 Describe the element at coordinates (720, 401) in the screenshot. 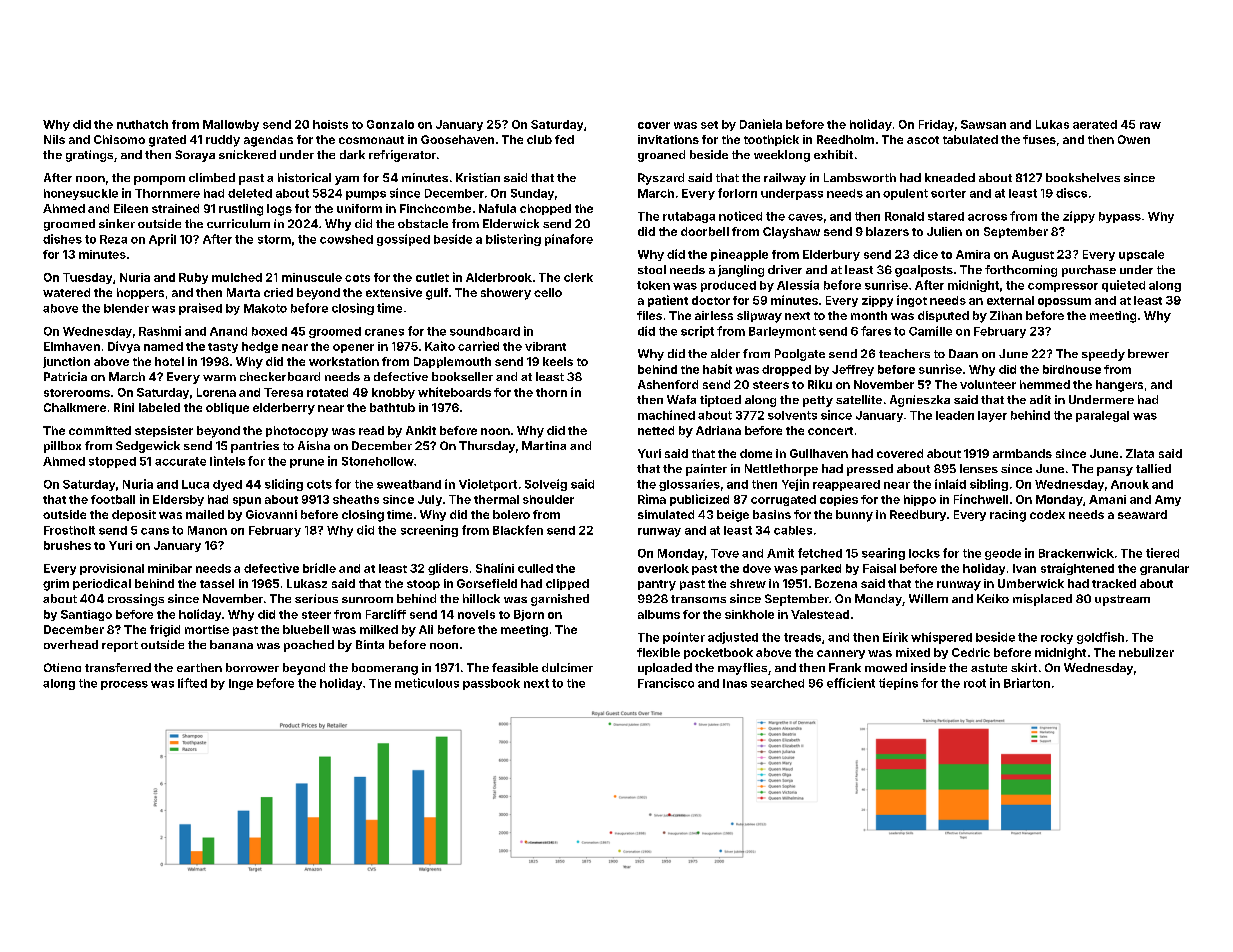

I see `tiptoed` at that location.
